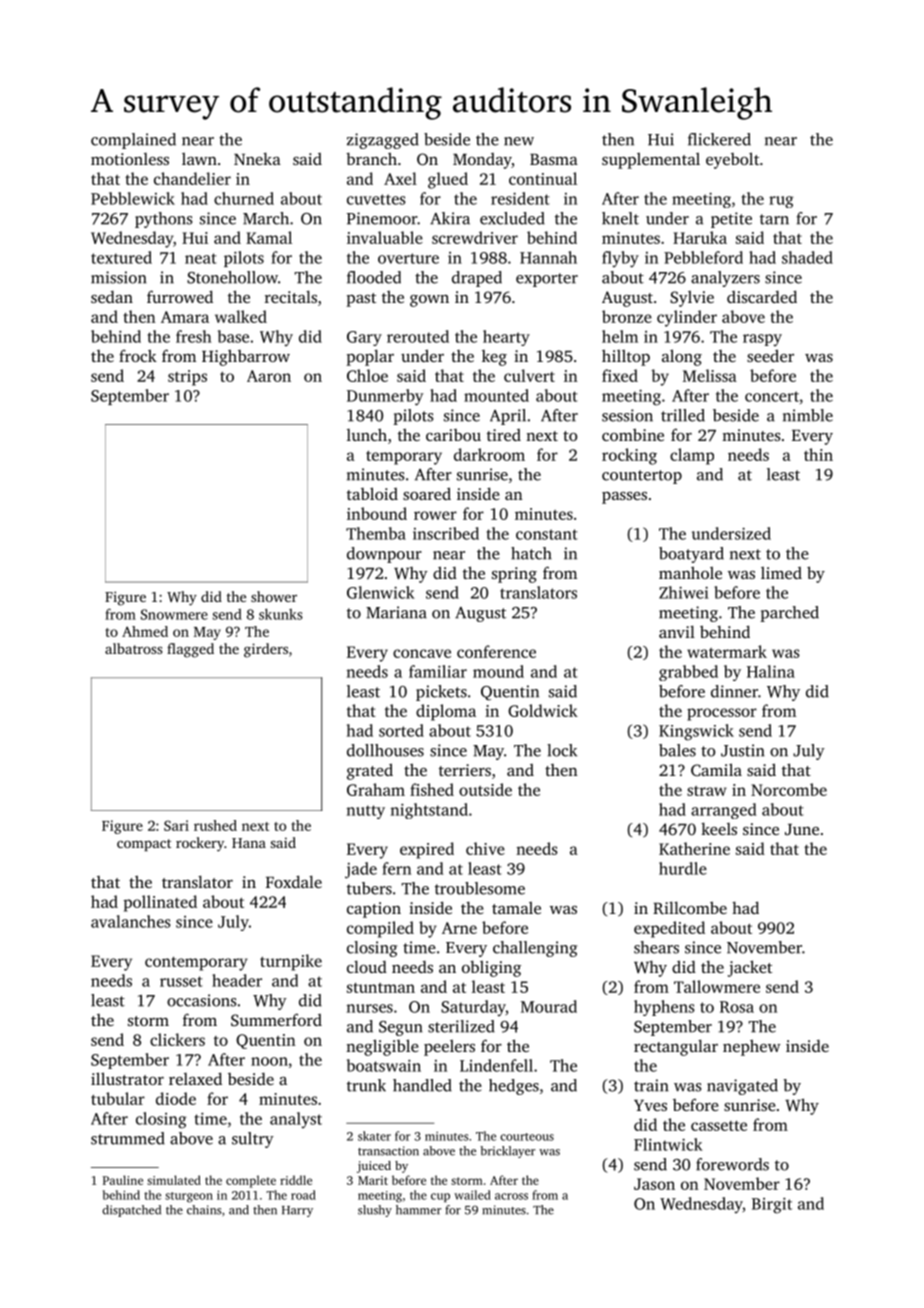 This document has width=924, height=1308. Describe the element at coordinates (174, 614) in the document. I see `Snowmere` at that location.
